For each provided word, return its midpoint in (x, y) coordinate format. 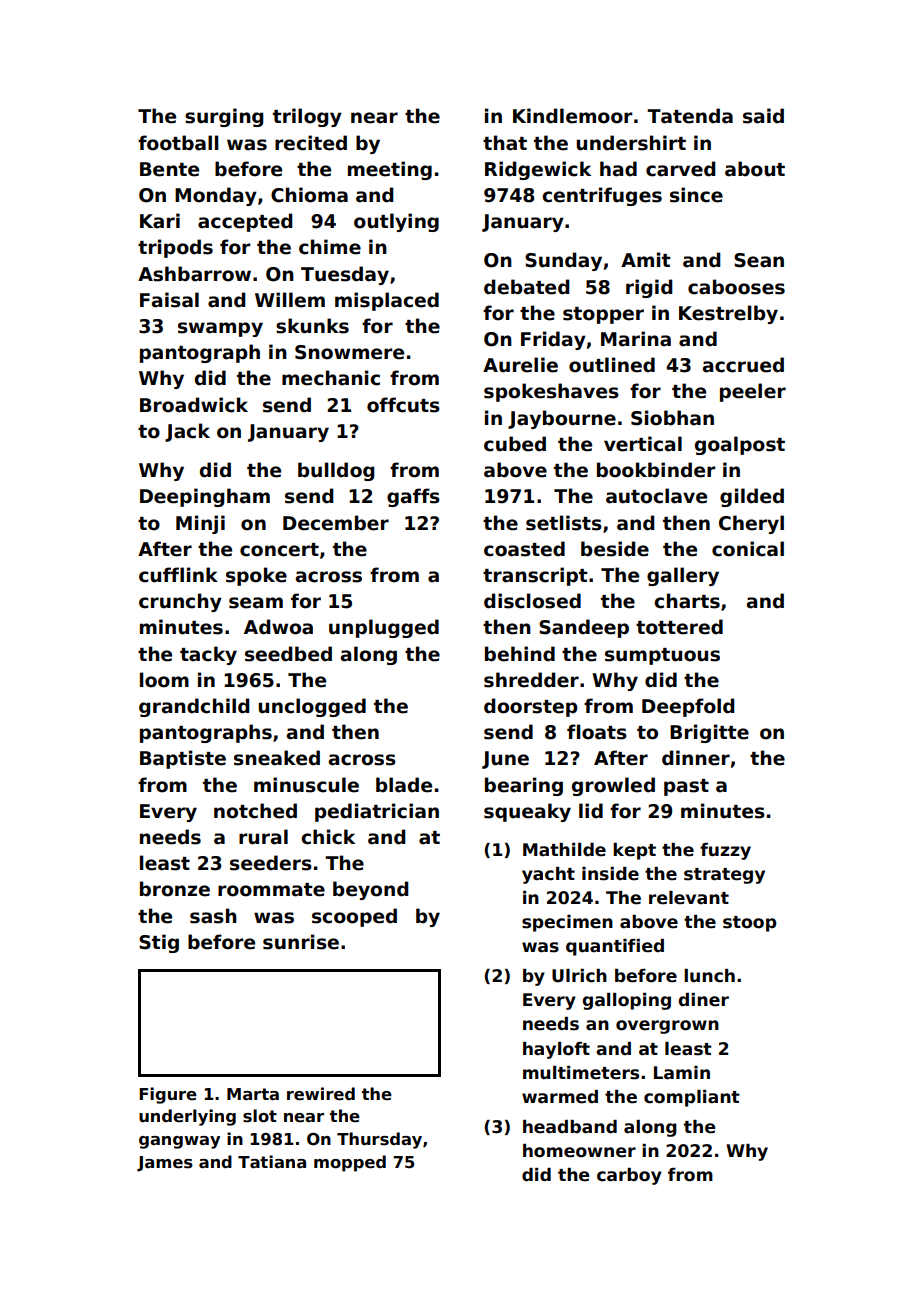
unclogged (312, 707)
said (763, 116)
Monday (216, 196)
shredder (531, 680)
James (165, 1164)
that (505, 143)
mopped (350, 1163)
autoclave (656, 496)
